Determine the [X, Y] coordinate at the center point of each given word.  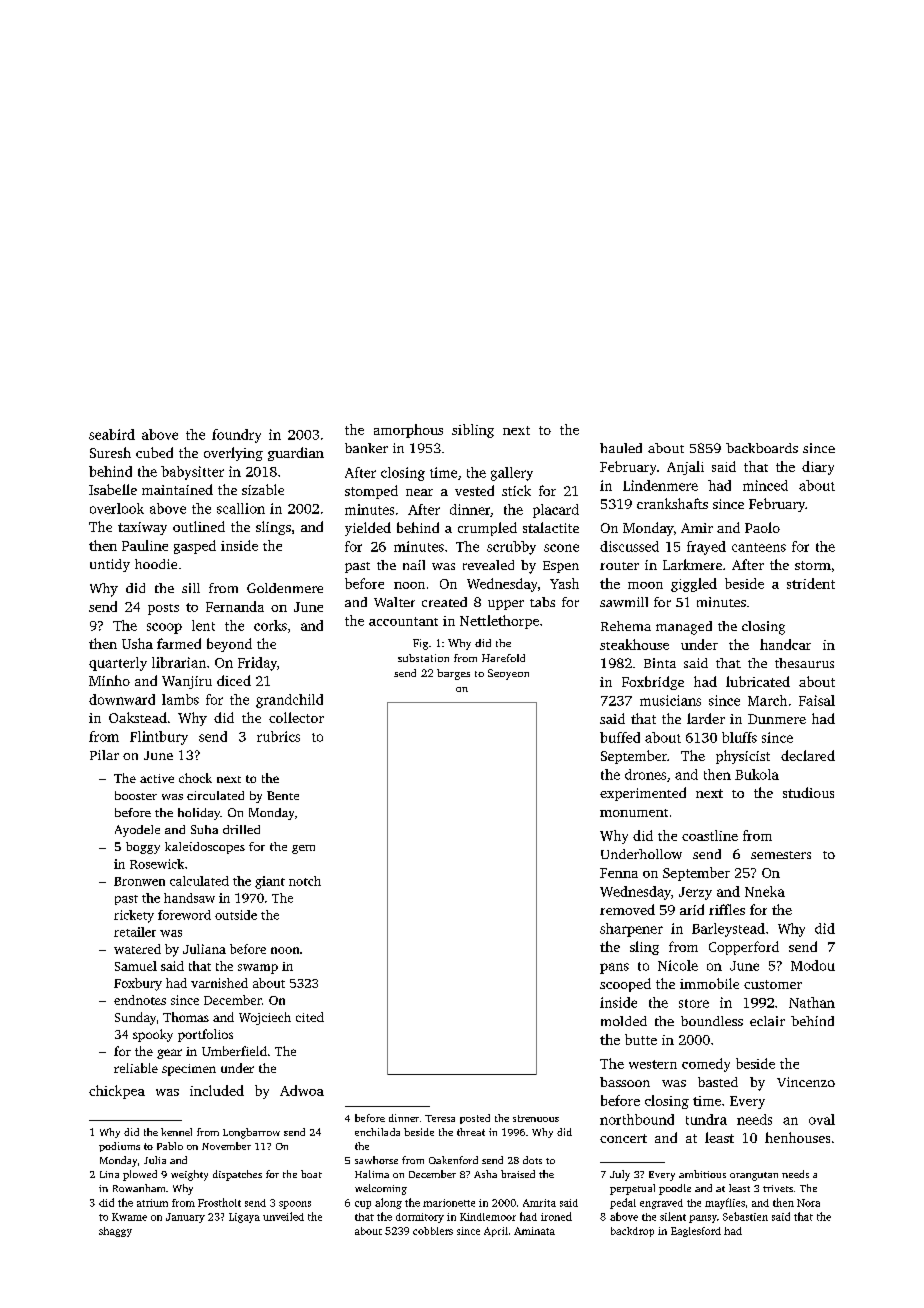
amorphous [408, 431]
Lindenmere [660, 485]
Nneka [765, 891]
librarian [179, 662]
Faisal [817, 700]
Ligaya [244, 1218]
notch [305, 881]
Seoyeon [508, 674]
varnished [219, 983]
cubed [154, 452]
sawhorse [376, 1160]
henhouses [797, 1137]
